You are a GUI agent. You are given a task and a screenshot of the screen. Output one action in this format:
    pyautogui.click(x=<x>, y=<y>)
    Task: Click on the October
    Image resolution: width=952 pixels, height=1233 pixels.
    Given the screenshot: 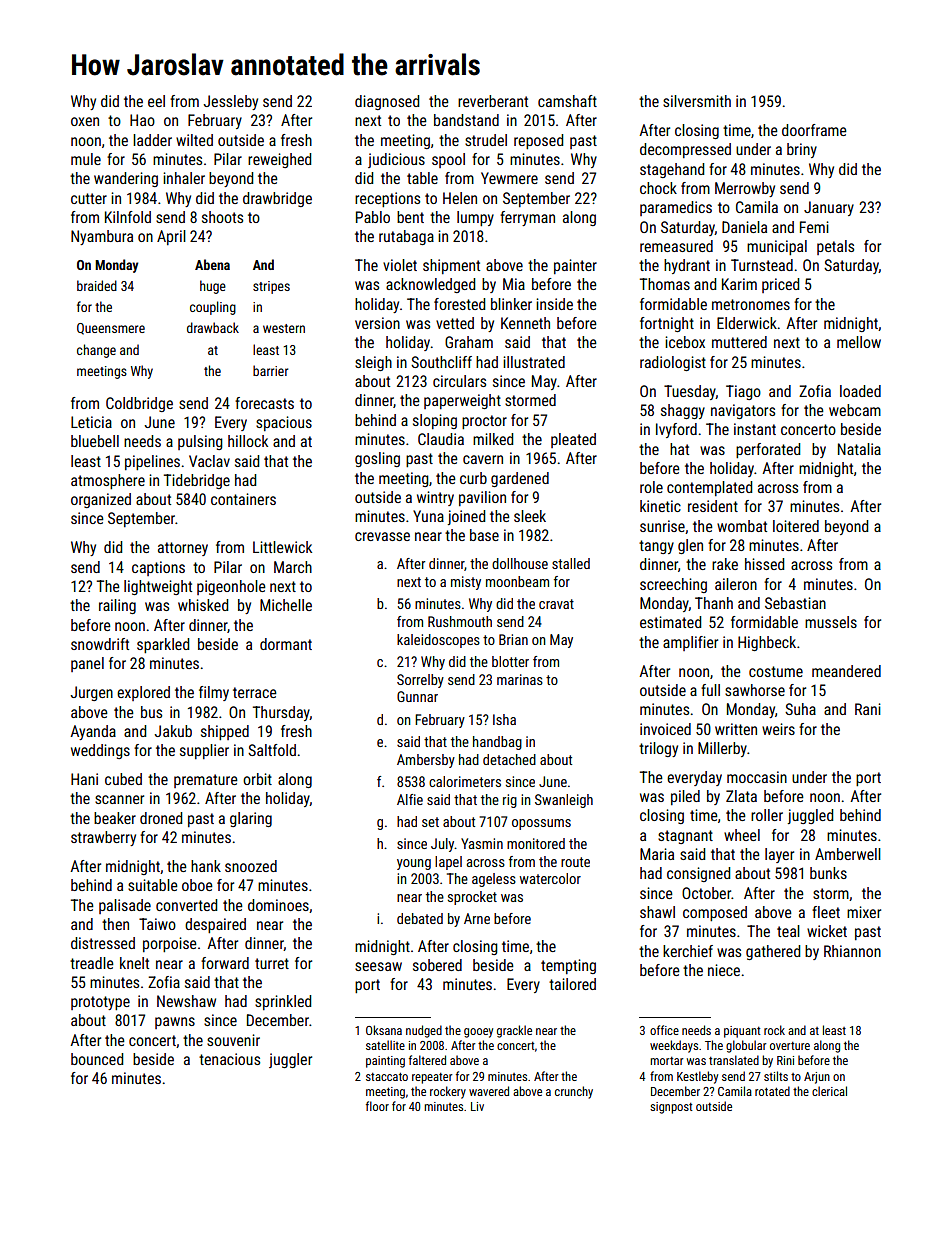 What is the action you would take?
    pyautogui.click(x=707, y=893)
